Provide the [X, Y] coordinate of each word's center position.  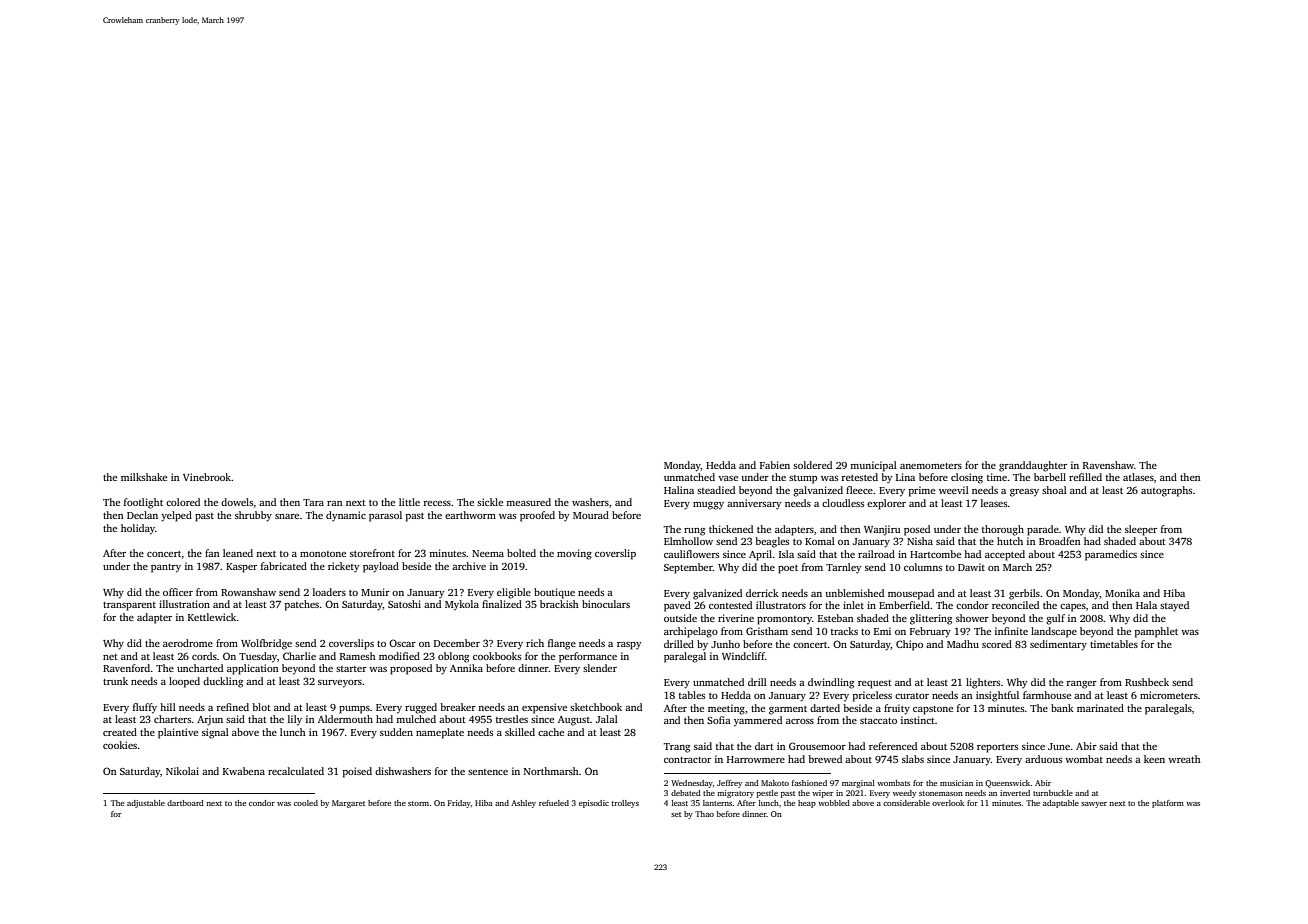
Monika [1122, 593]
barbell [1050, 477]
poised [357, 772]
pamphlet [1156, 632]
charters [172, 719]
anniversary [754, 504]
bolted [521, 553]
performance [588, 657]
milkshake [144, 477]
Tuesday [258, 657]
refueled [554, 803]
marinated [1100, 708]
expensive [544, 708]
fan [212, 553]
